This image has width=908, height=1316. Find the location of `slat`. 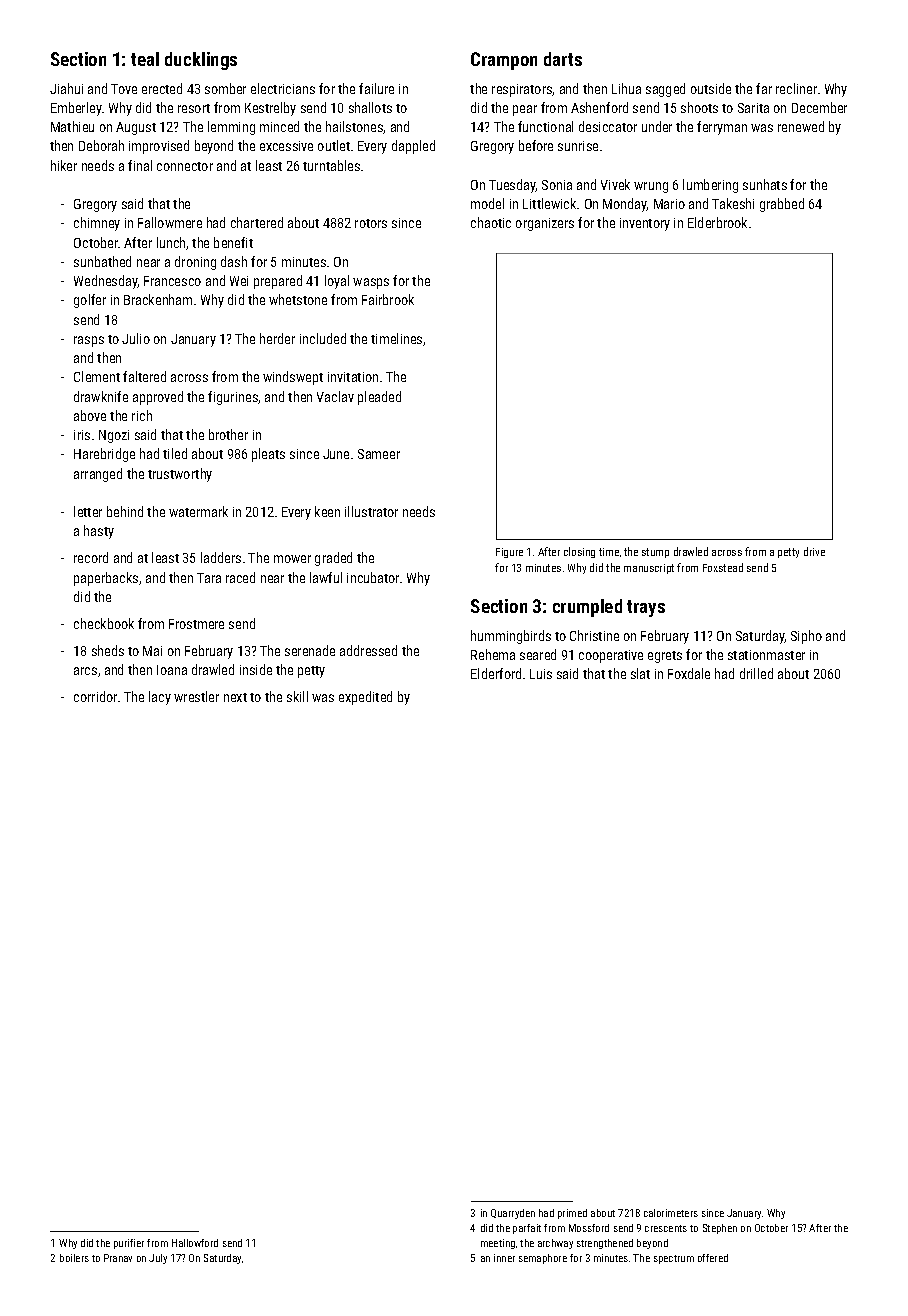

slat is located at coordinates (640, 673).
